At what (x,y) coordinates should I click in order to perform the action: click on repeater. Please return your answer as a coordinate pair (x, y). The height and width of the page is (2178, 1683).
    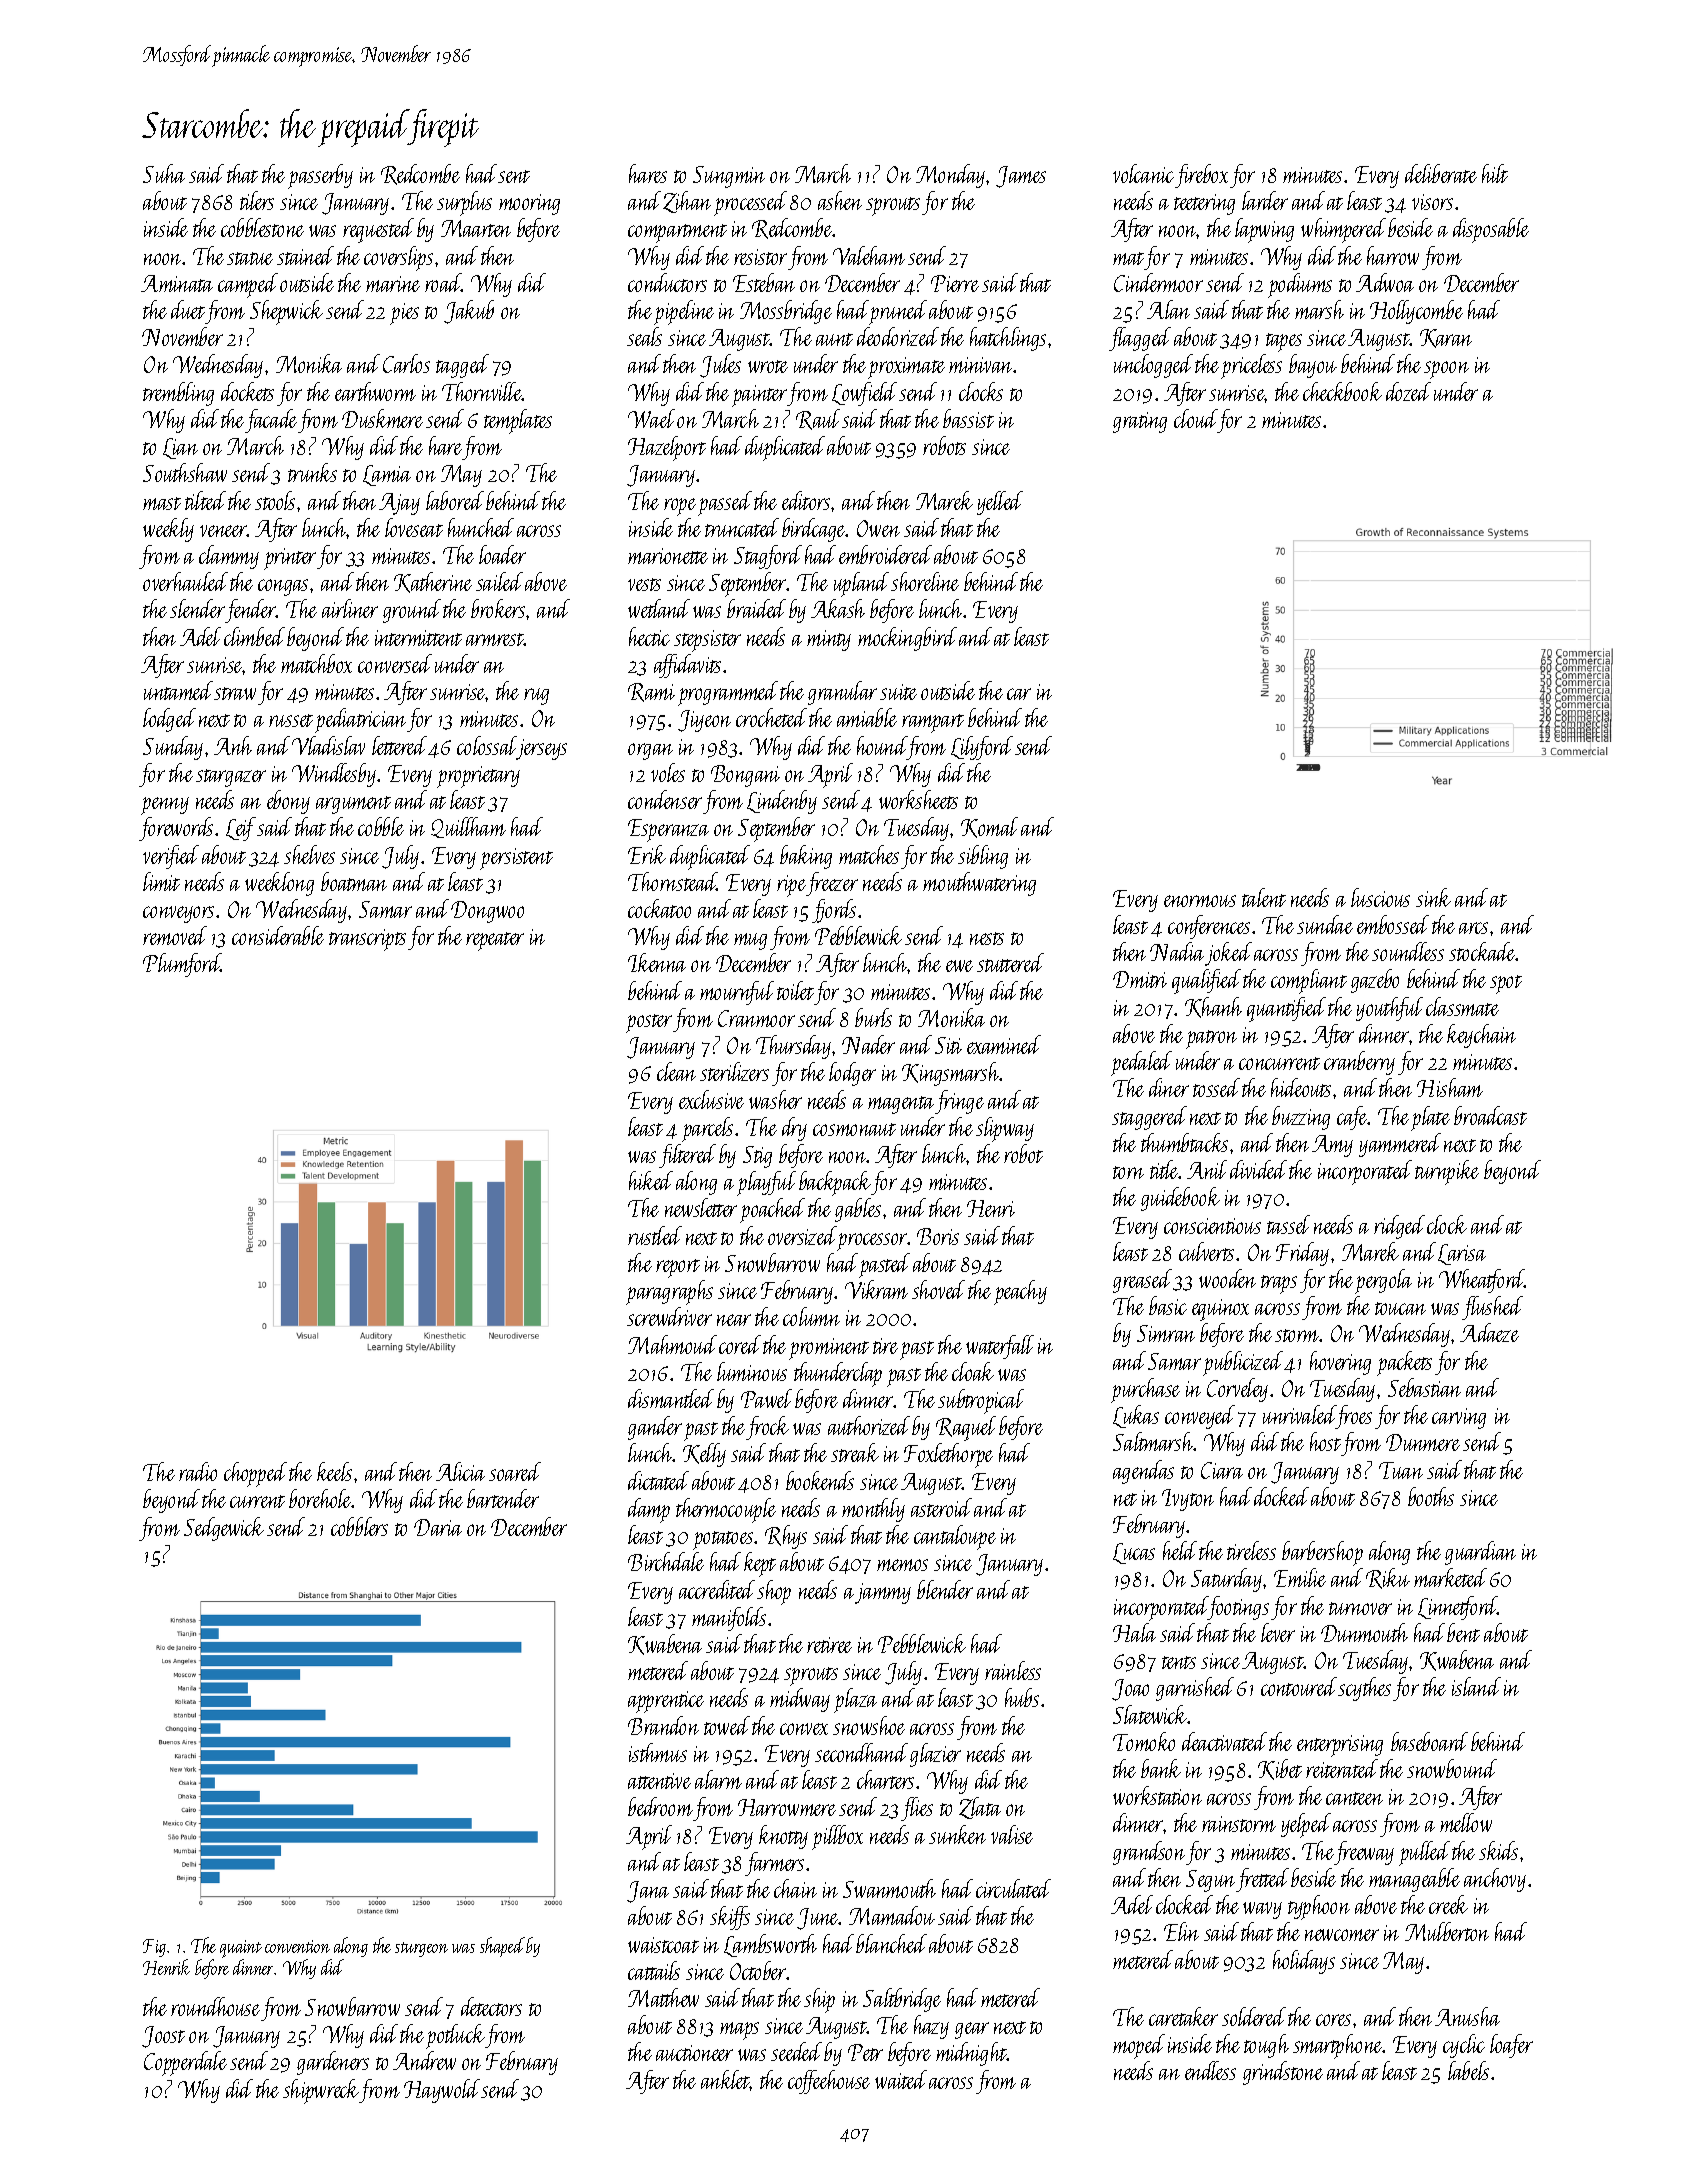
    Looking at the image, I should click on (495, 941).
